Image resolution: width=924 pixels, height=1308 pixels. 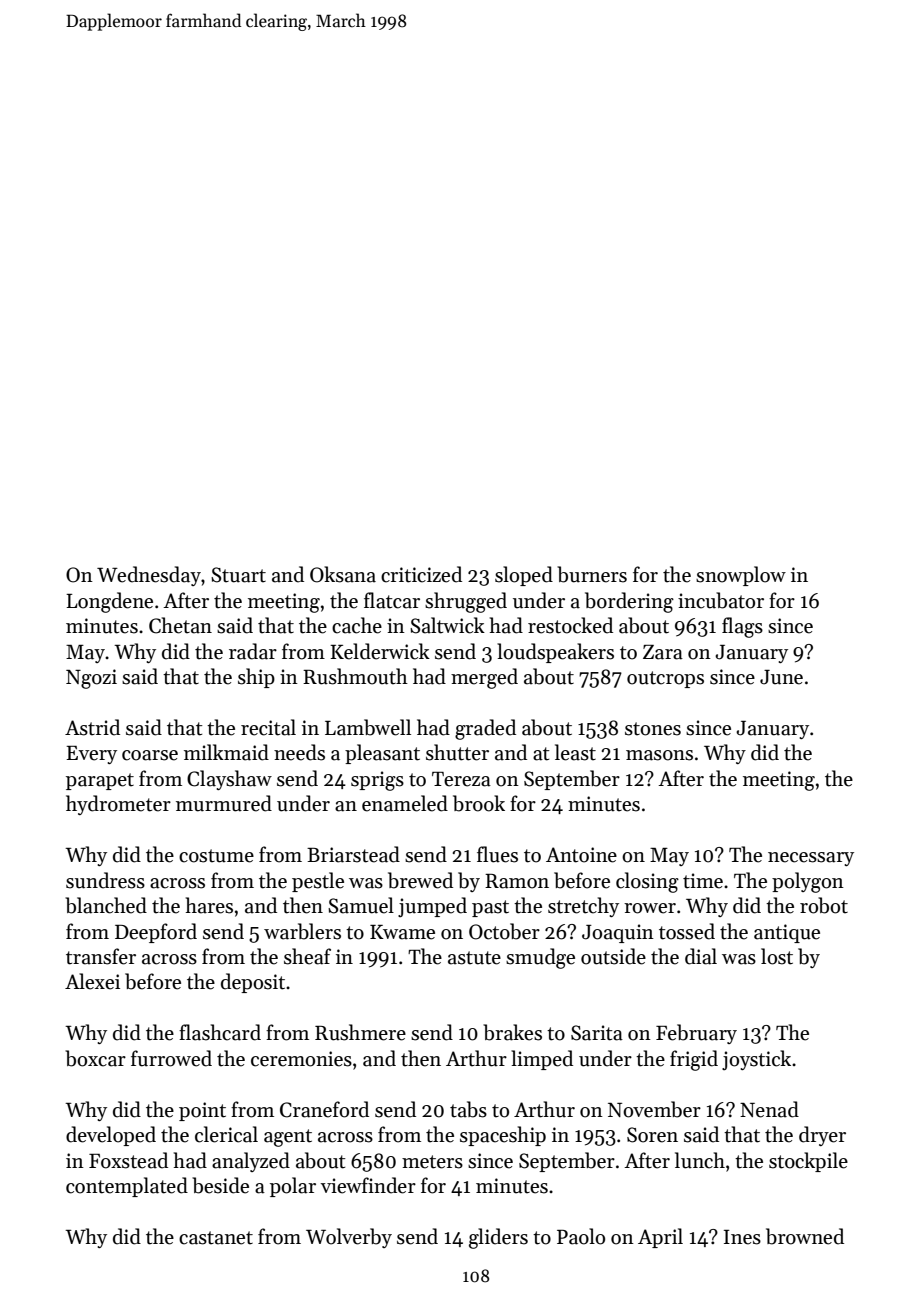 What do you see at coordinates (741, 576) in the screenshot?
I see `snowplow` at bounding box center [741, 576].
